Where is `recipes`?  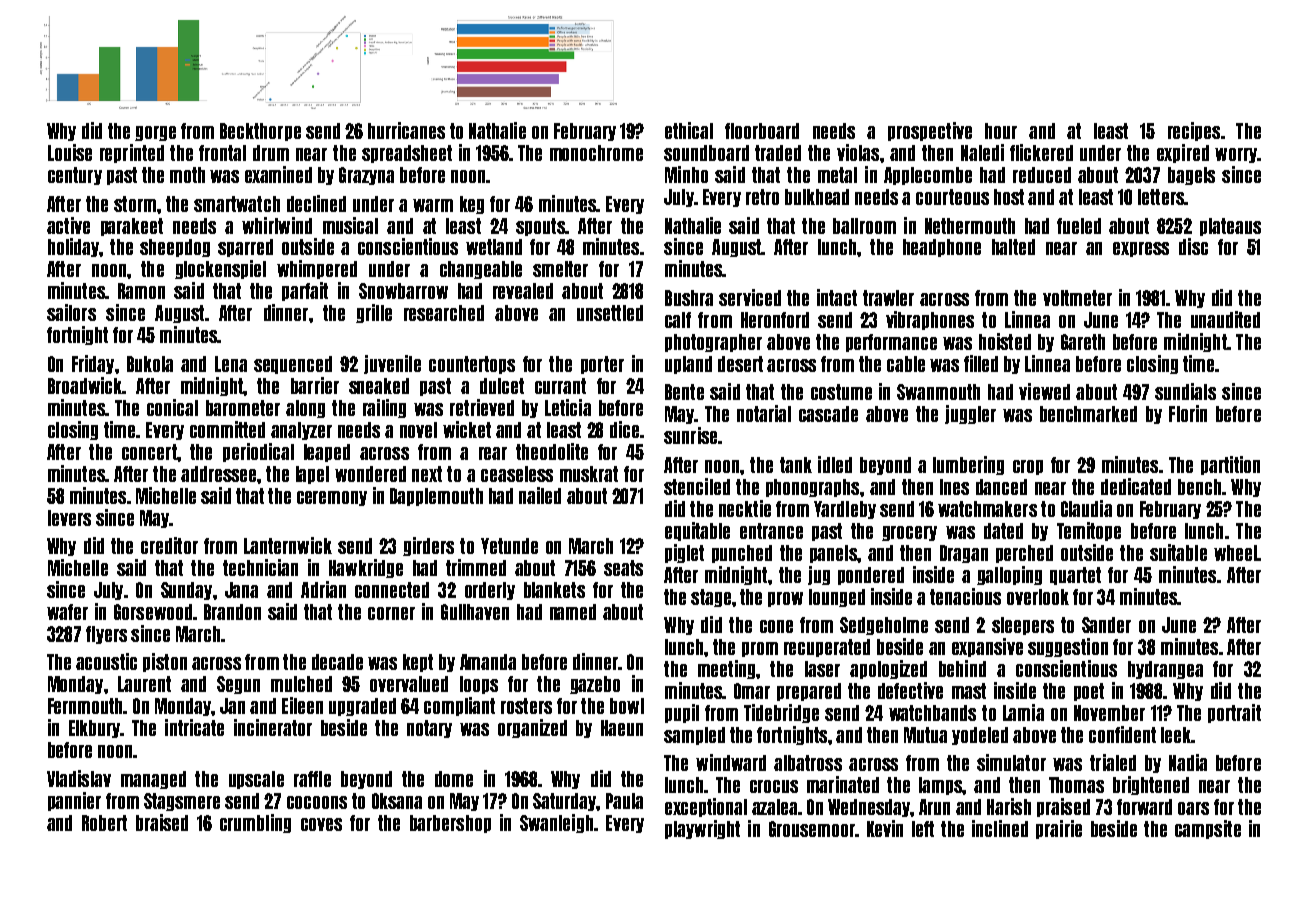
recipes is located at coordinates (1194, 131).
